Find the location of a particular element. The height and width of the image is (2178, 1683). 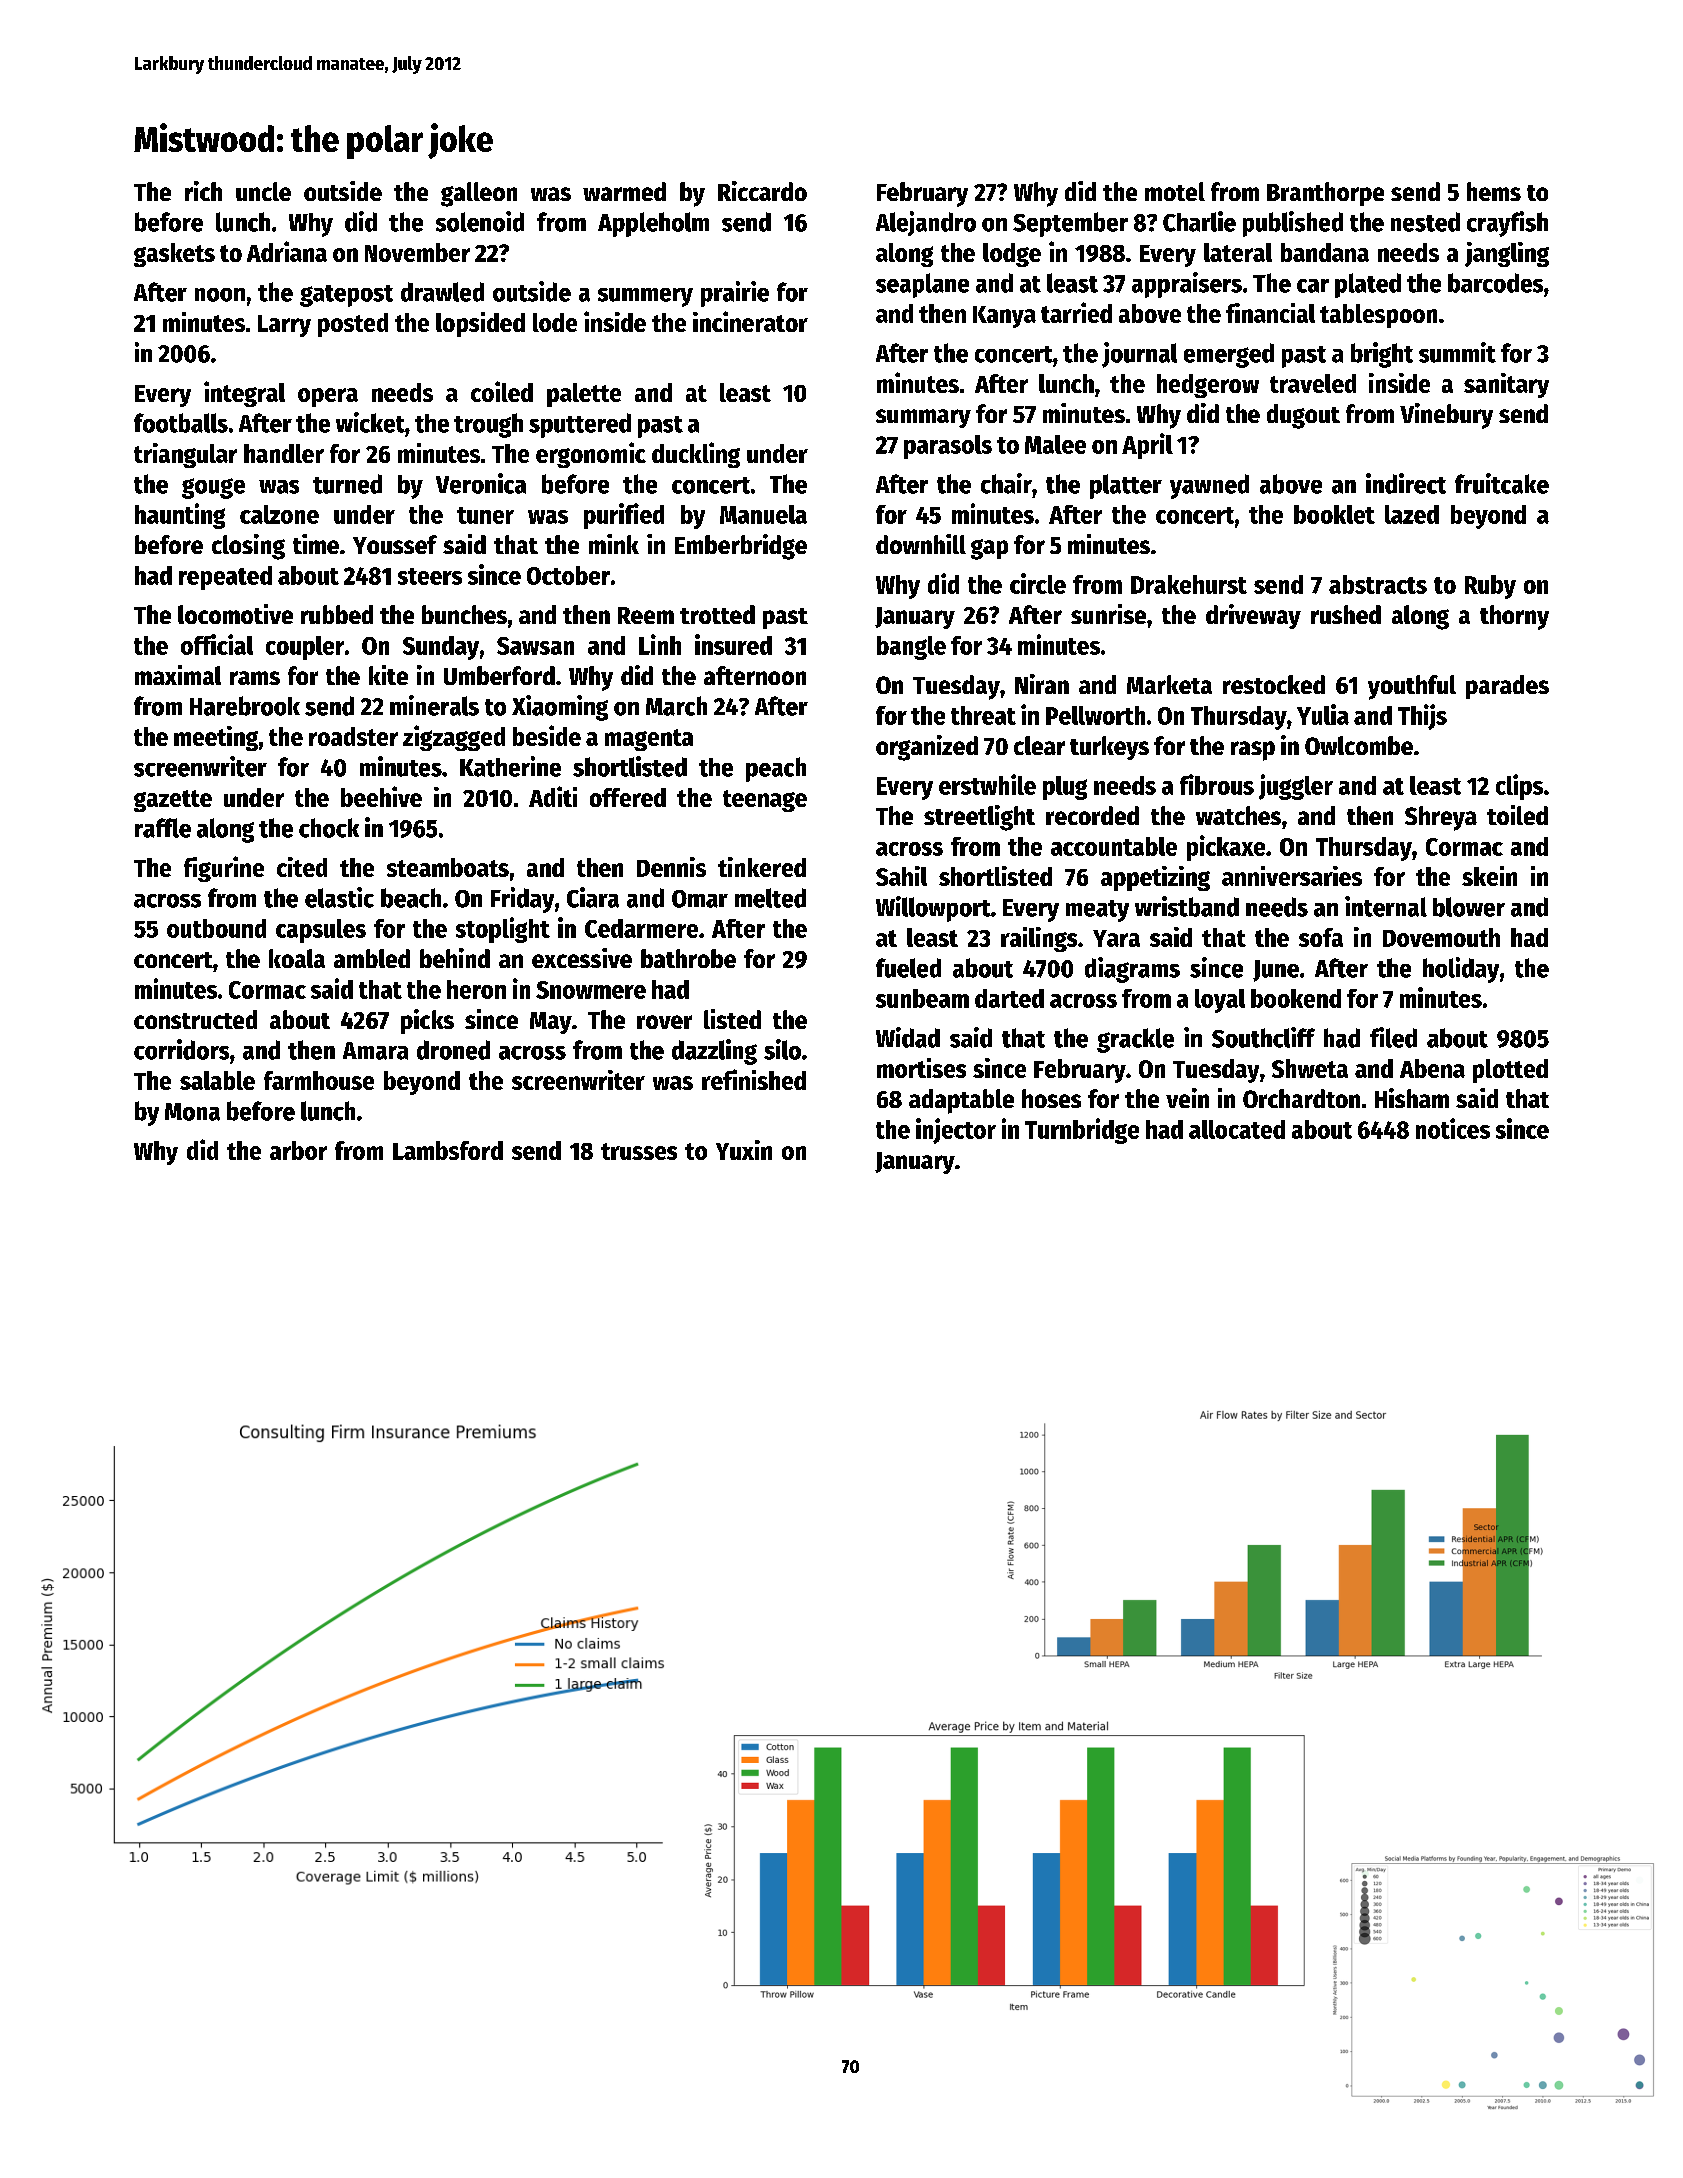

warmed is located at coordinates (624, 191).
